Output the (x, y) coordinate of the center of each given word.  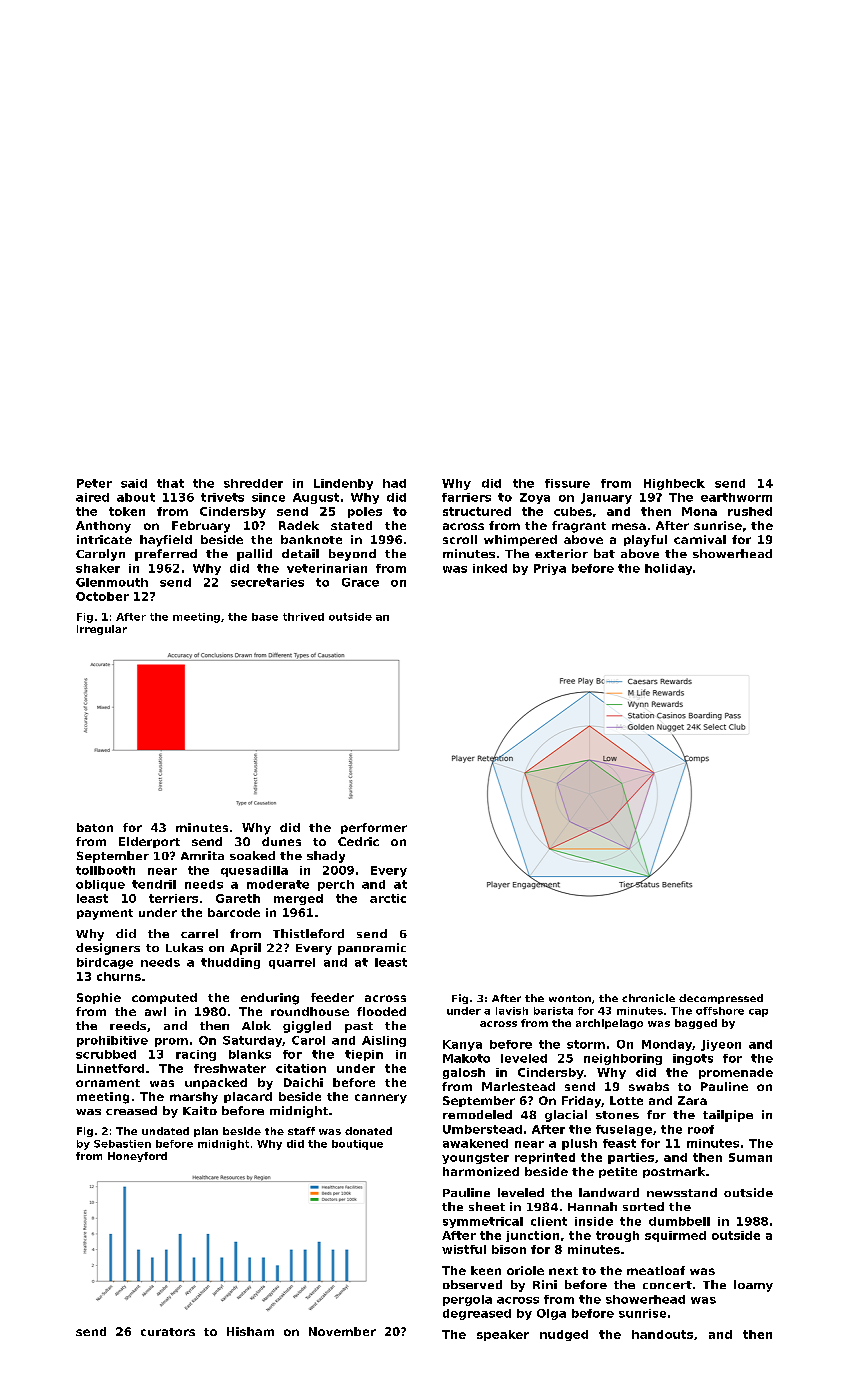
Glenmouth (112, 582)
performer (374, 828)
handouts (662, 1334)
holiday (668, 569)
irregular (102, 630)
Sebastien (122, 1144)
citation (301, 1068)
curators (168, 1332)
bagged (696, 1024)
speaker (503, 1335)
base (265, 617)
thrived (303, 617)
